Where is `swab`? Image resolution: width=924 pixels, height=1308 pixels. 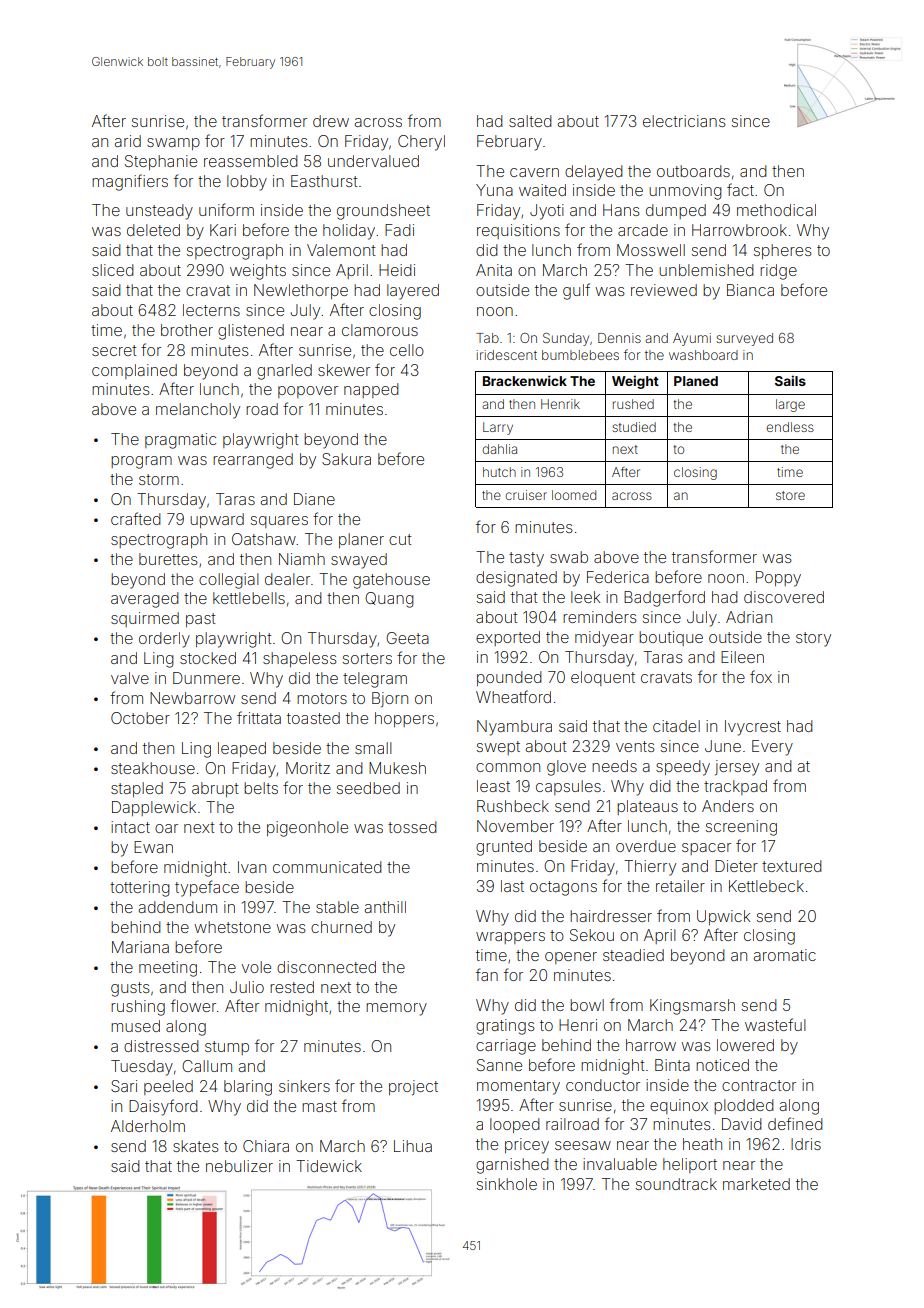
swab is located at coordinates (569, 557).
